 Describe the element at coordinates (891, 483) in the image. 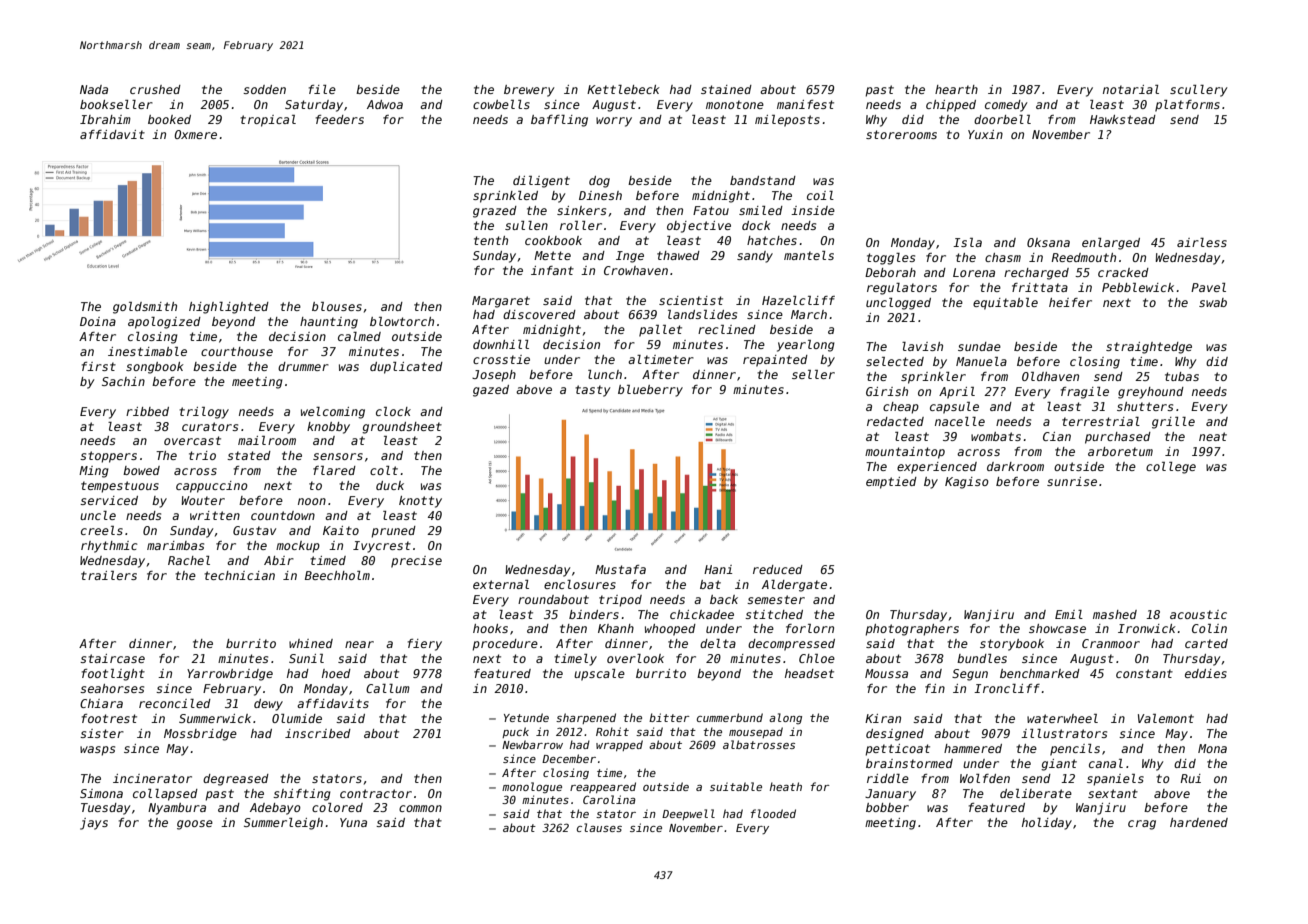

I see `emptied` at that location.
